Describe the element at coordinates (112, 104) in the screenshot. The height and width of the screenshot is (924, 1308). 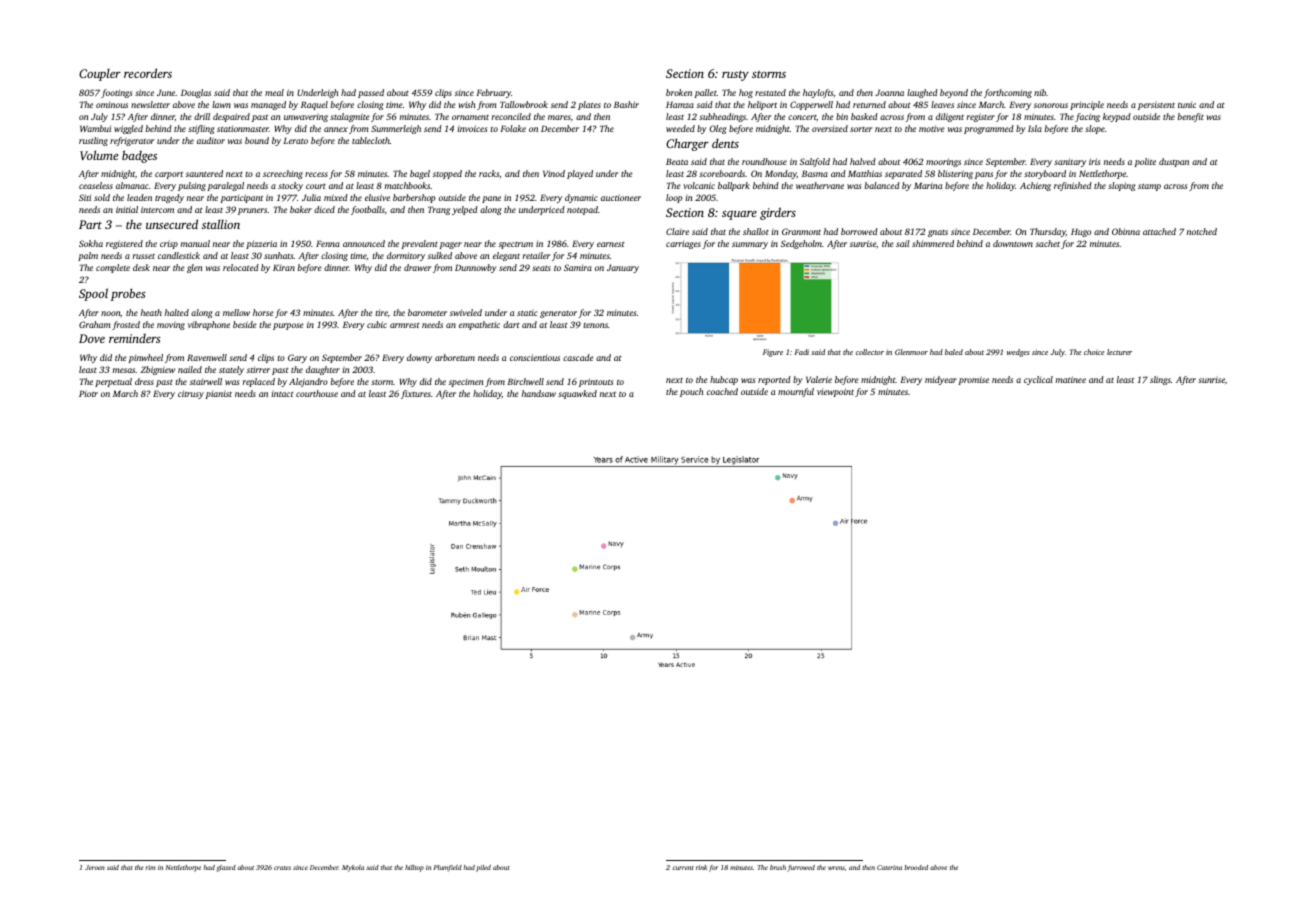
I see `ominous` at that location.
